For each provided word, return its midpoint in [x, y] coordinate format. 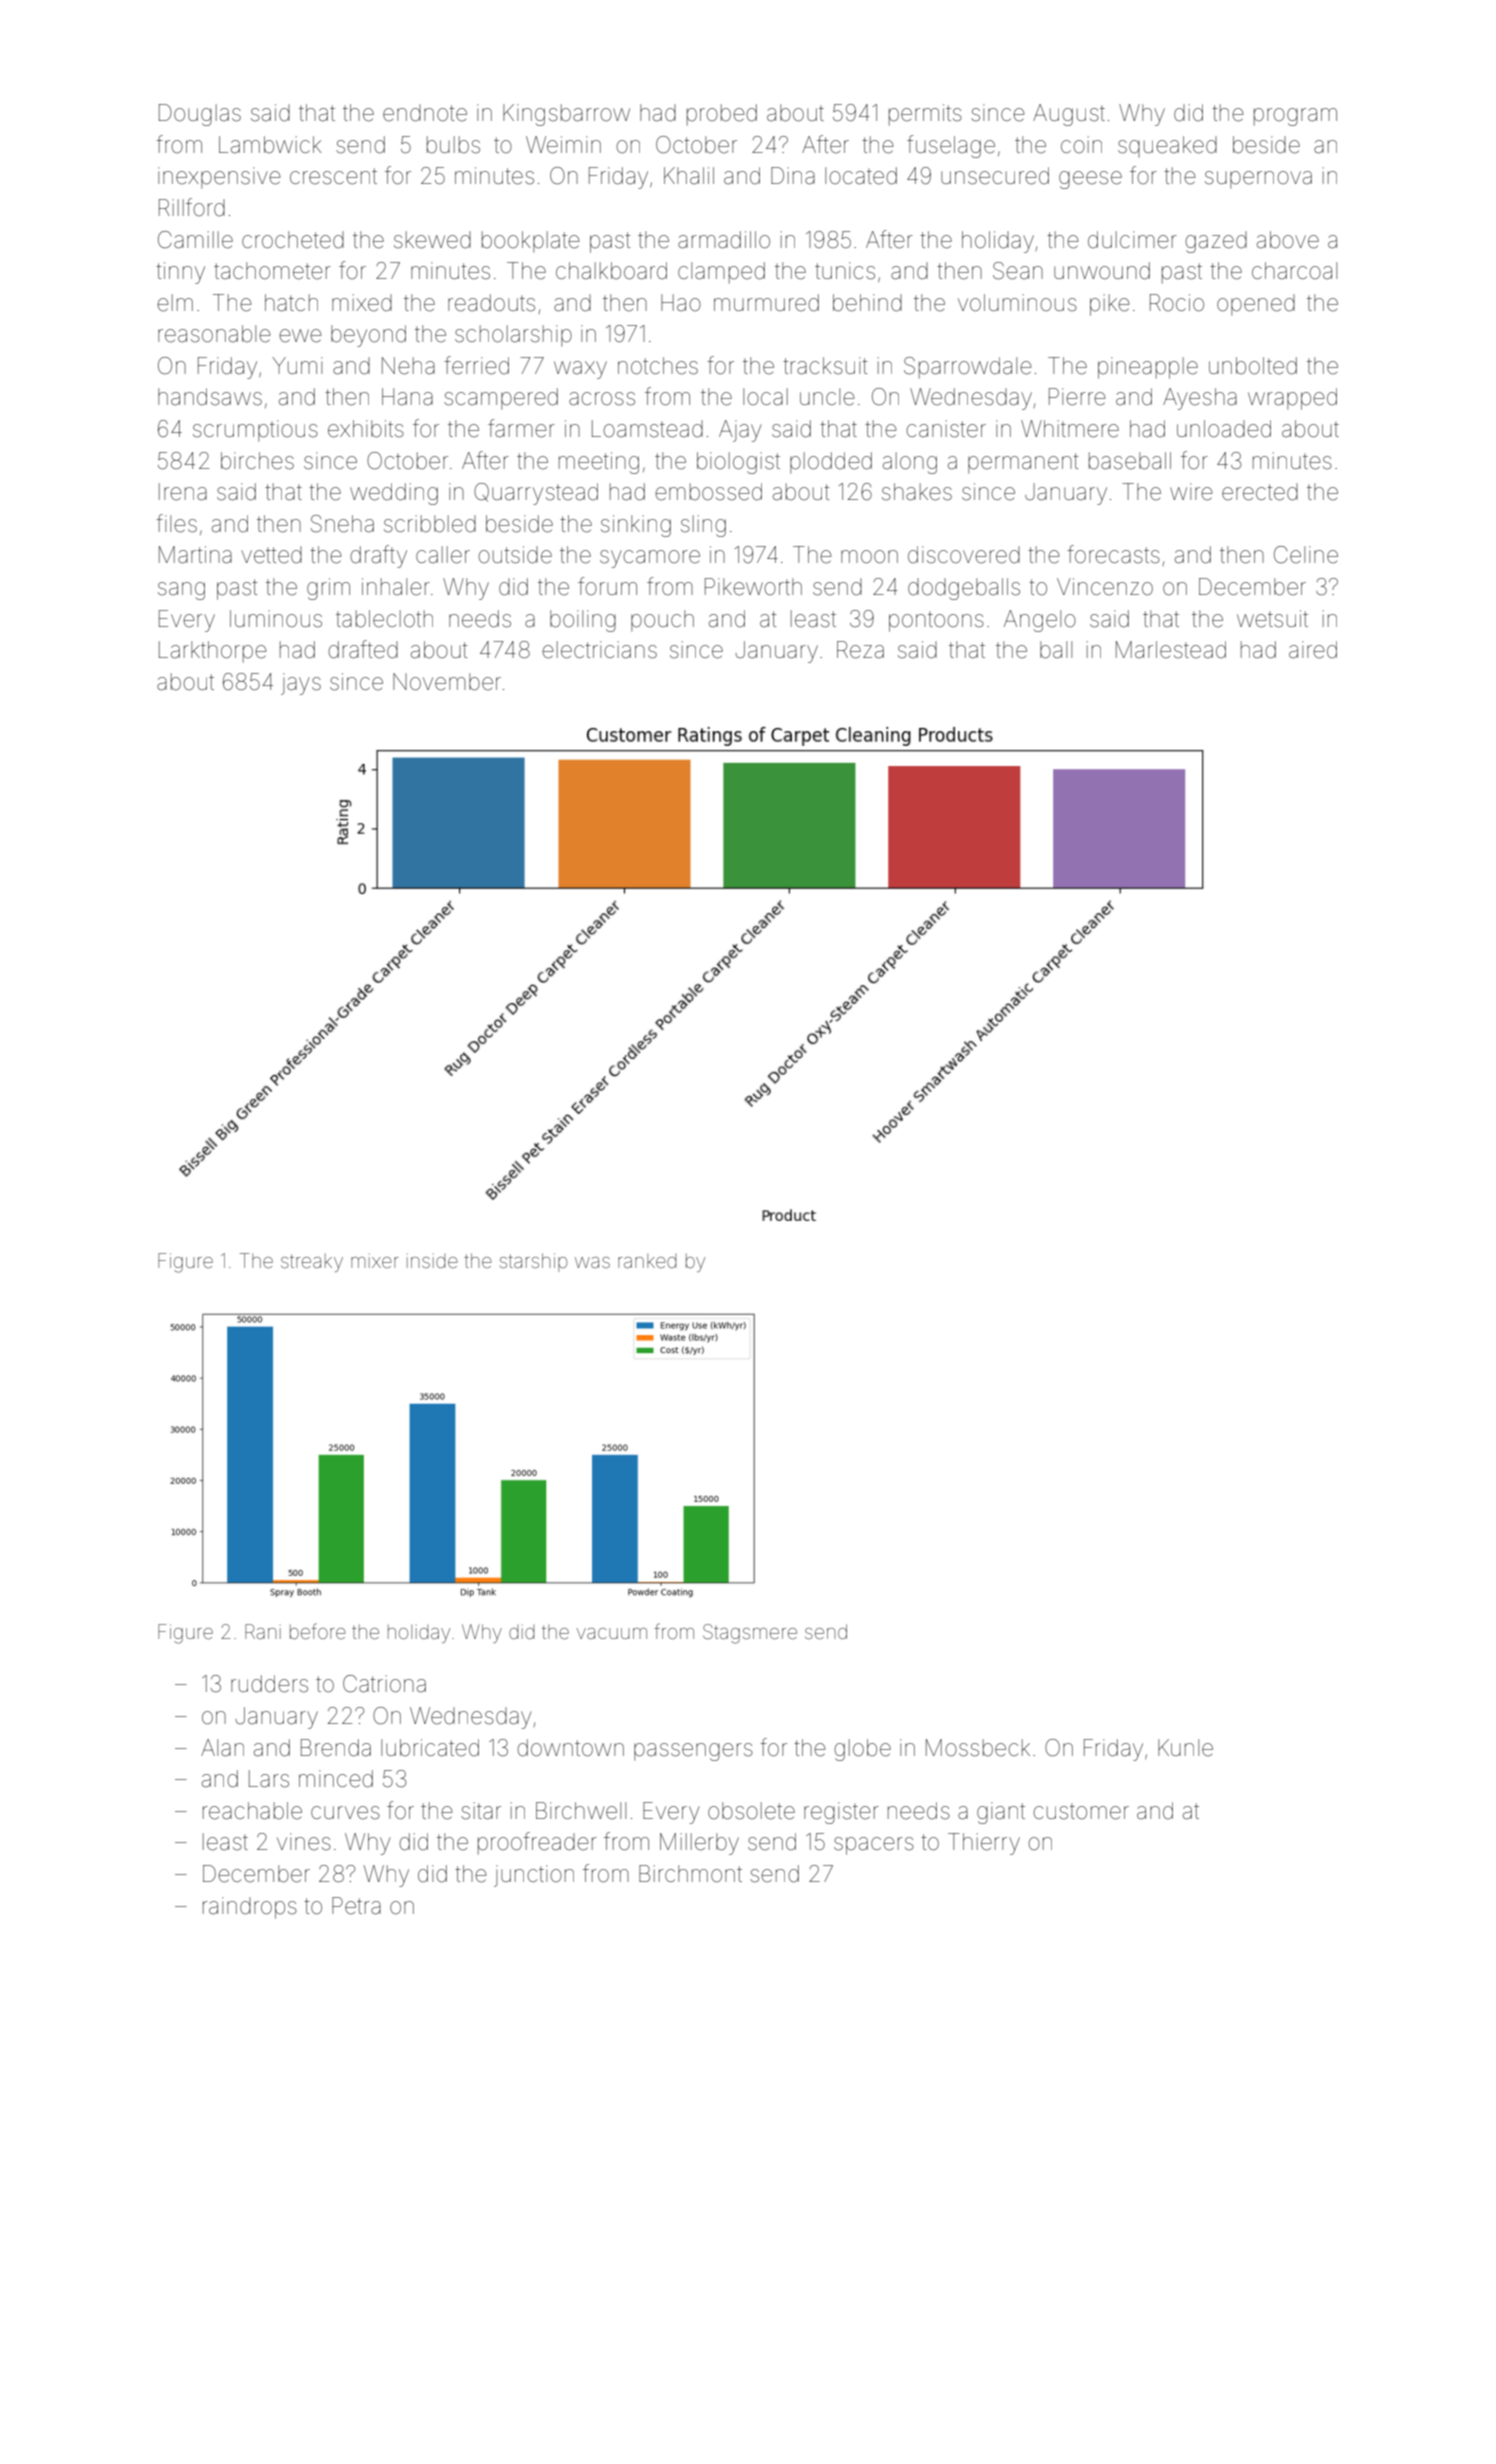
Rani [263, 1631]
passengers [693, 1752]
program [1295, 117]
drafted [363, 649]
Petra [356, 1906]
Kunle [1185, 1748]
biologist [738, 463]
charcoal [1294, 271]
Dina [793, 176]
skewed [432, 240]
